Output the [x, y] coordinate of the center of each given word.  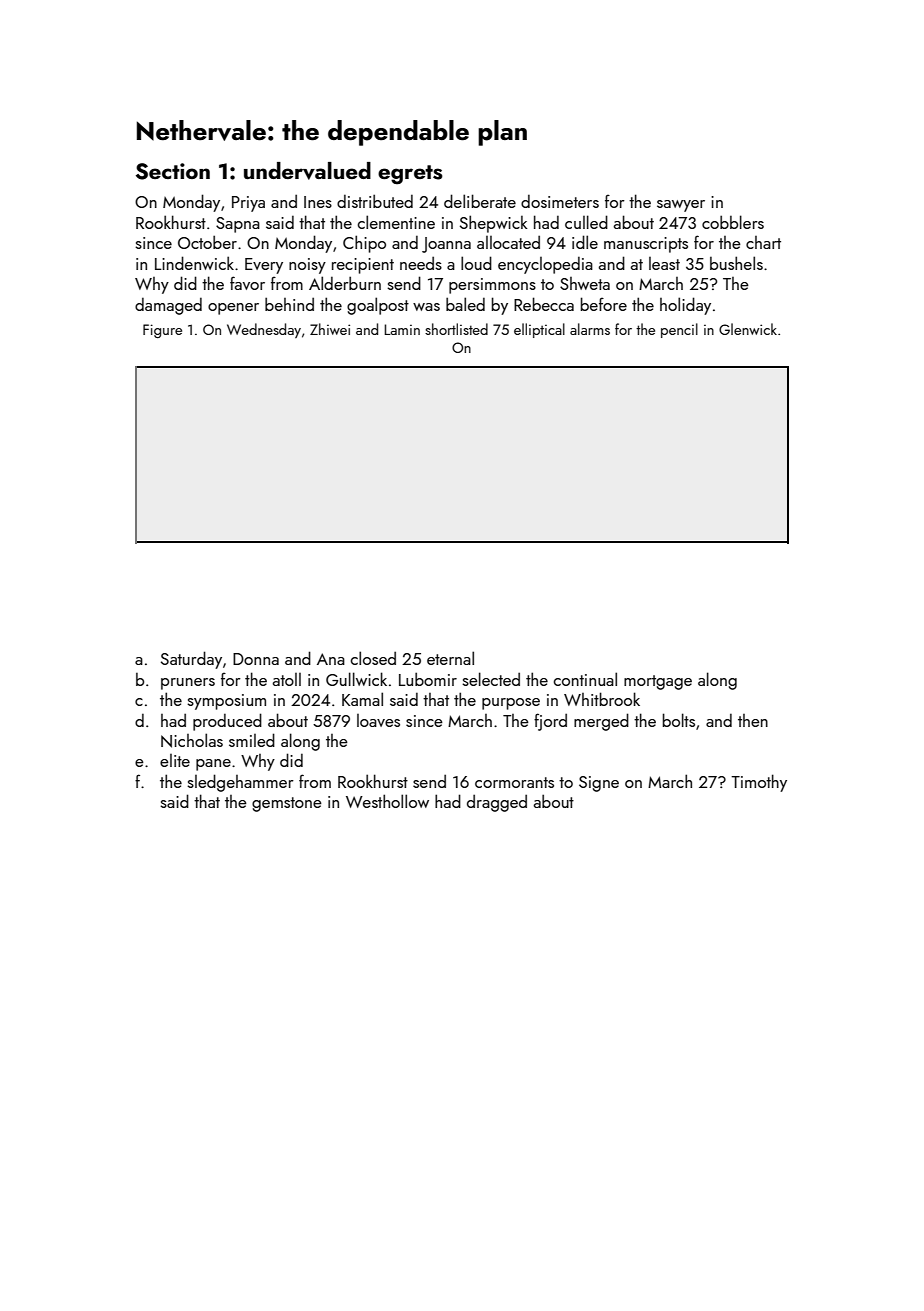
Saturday [191, 660]
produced [227, 722]
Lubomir [428, 679]
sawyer [681, 206]
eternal [450, 658]
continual [585, 679]
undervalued [307, 171]
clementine [396, 222]
